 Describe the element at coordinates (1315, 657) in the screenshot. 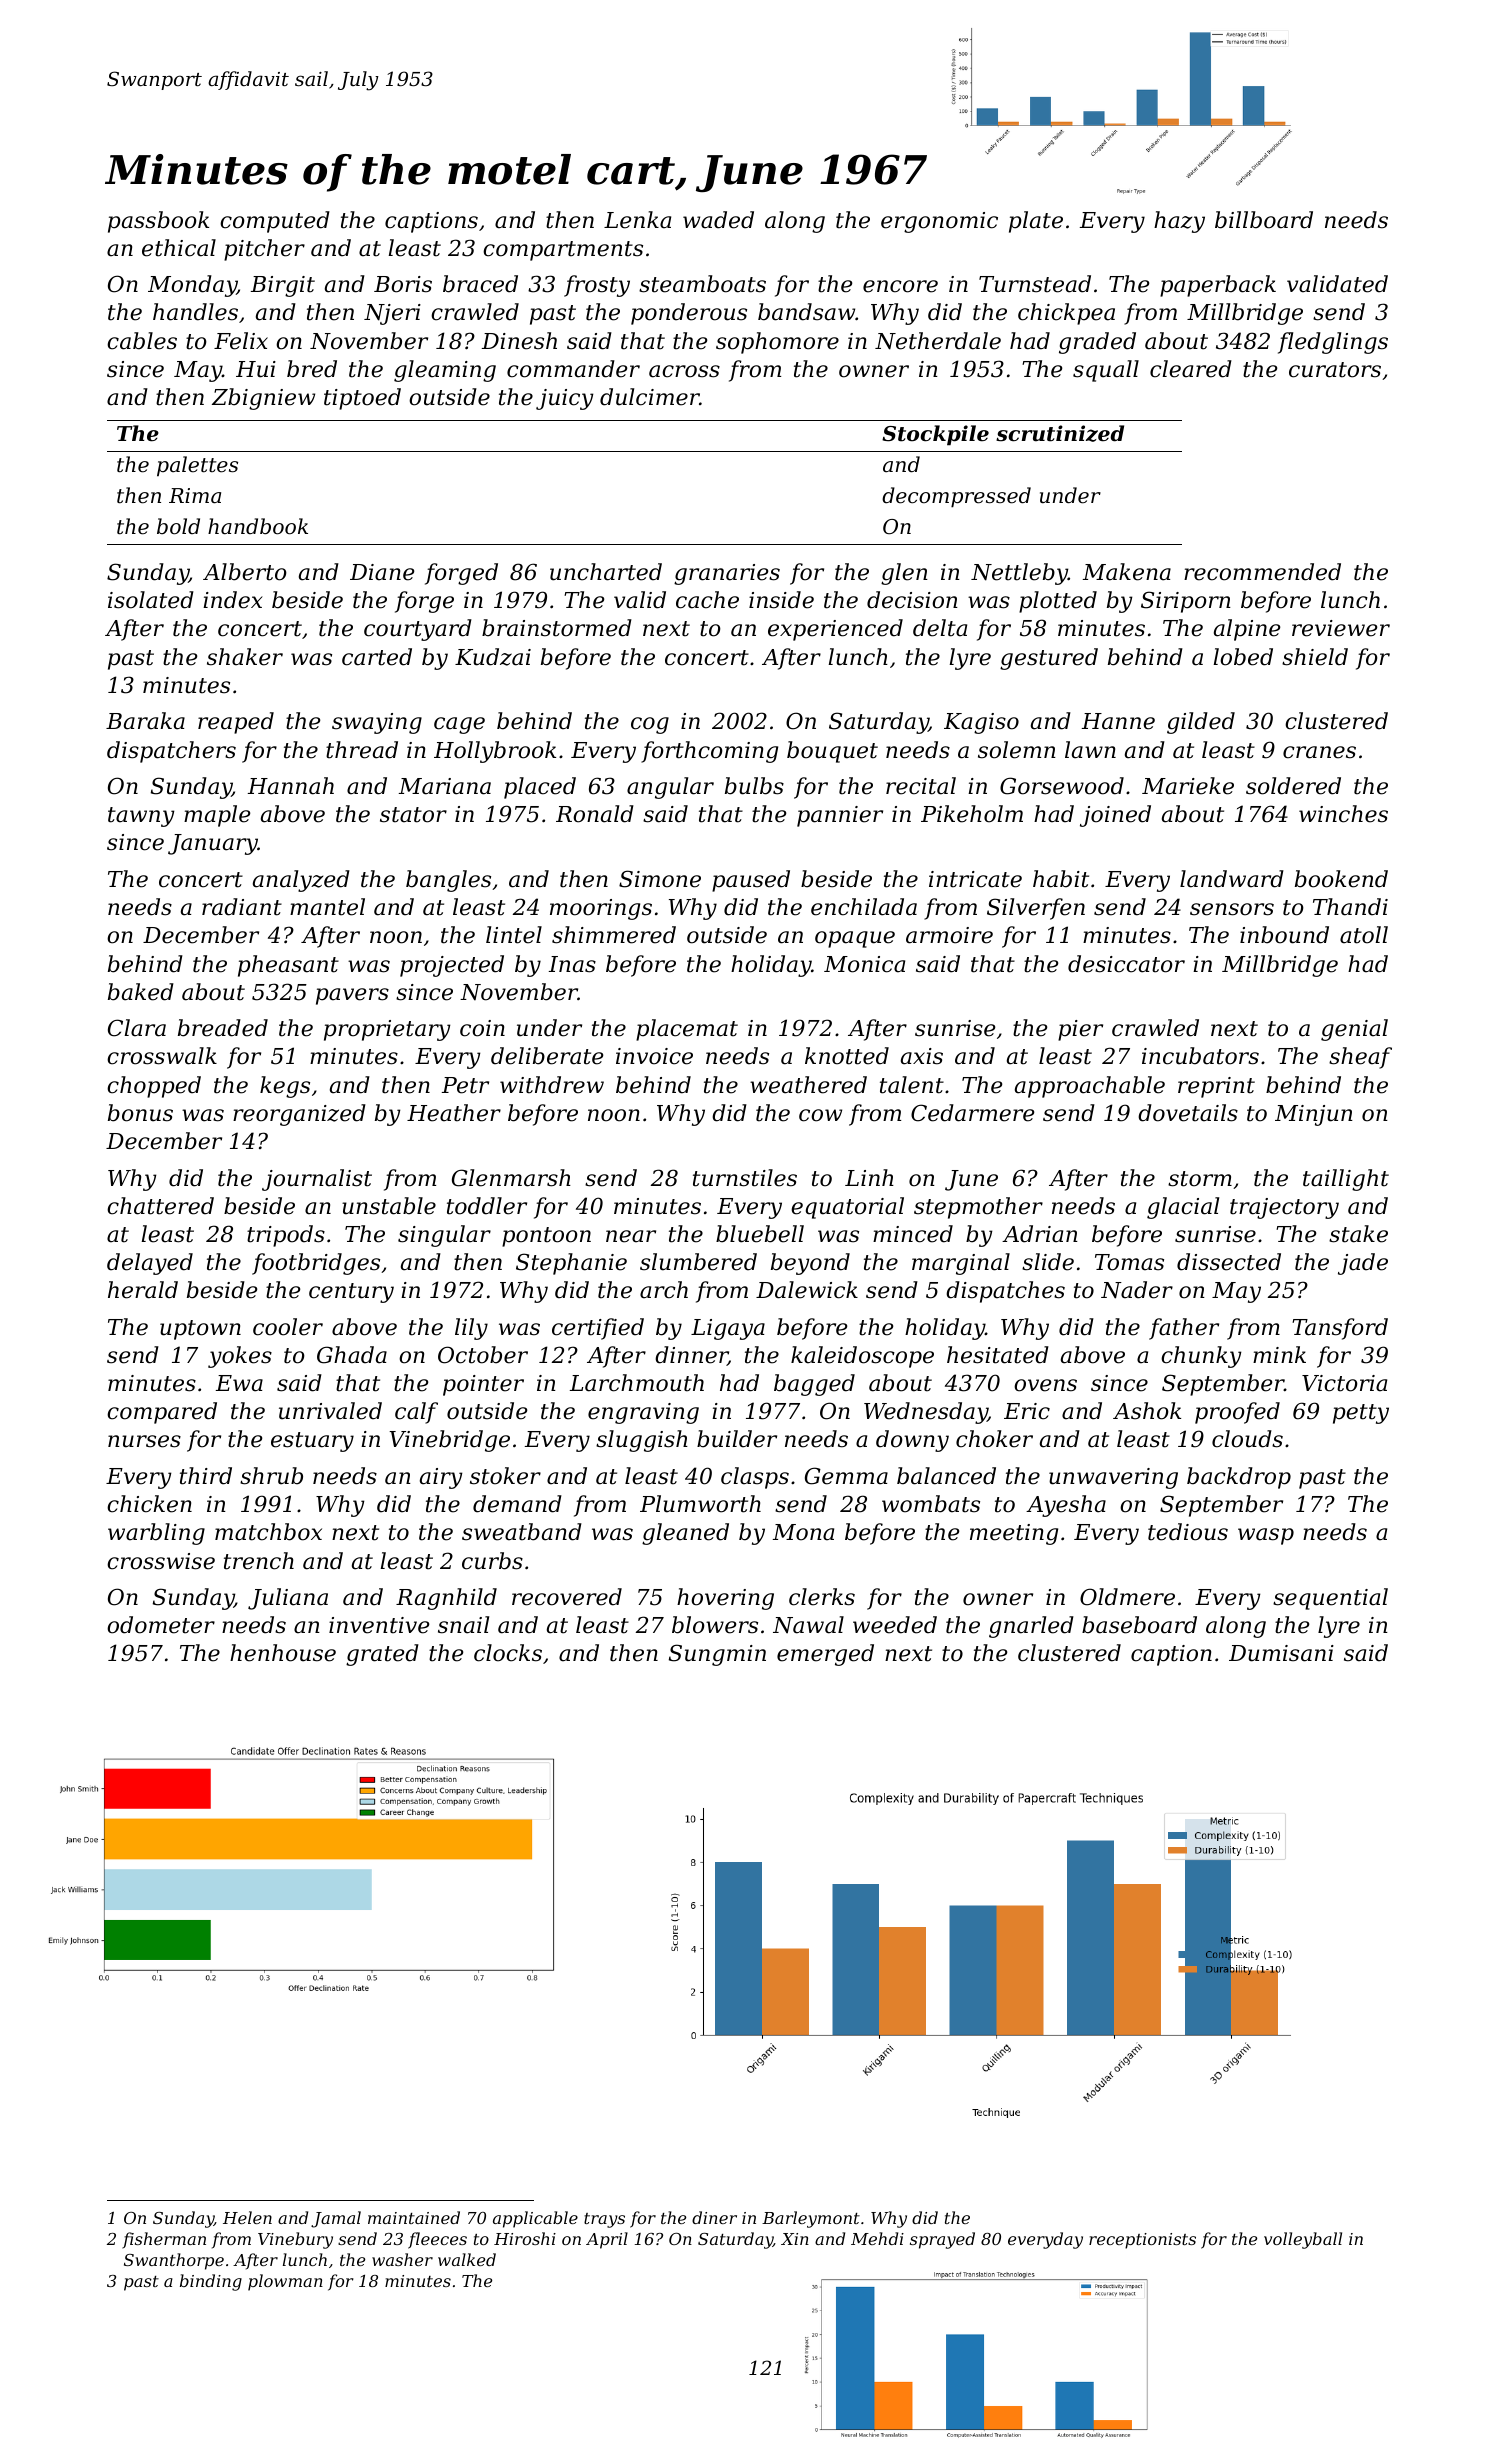

I see `shield` at that location.
